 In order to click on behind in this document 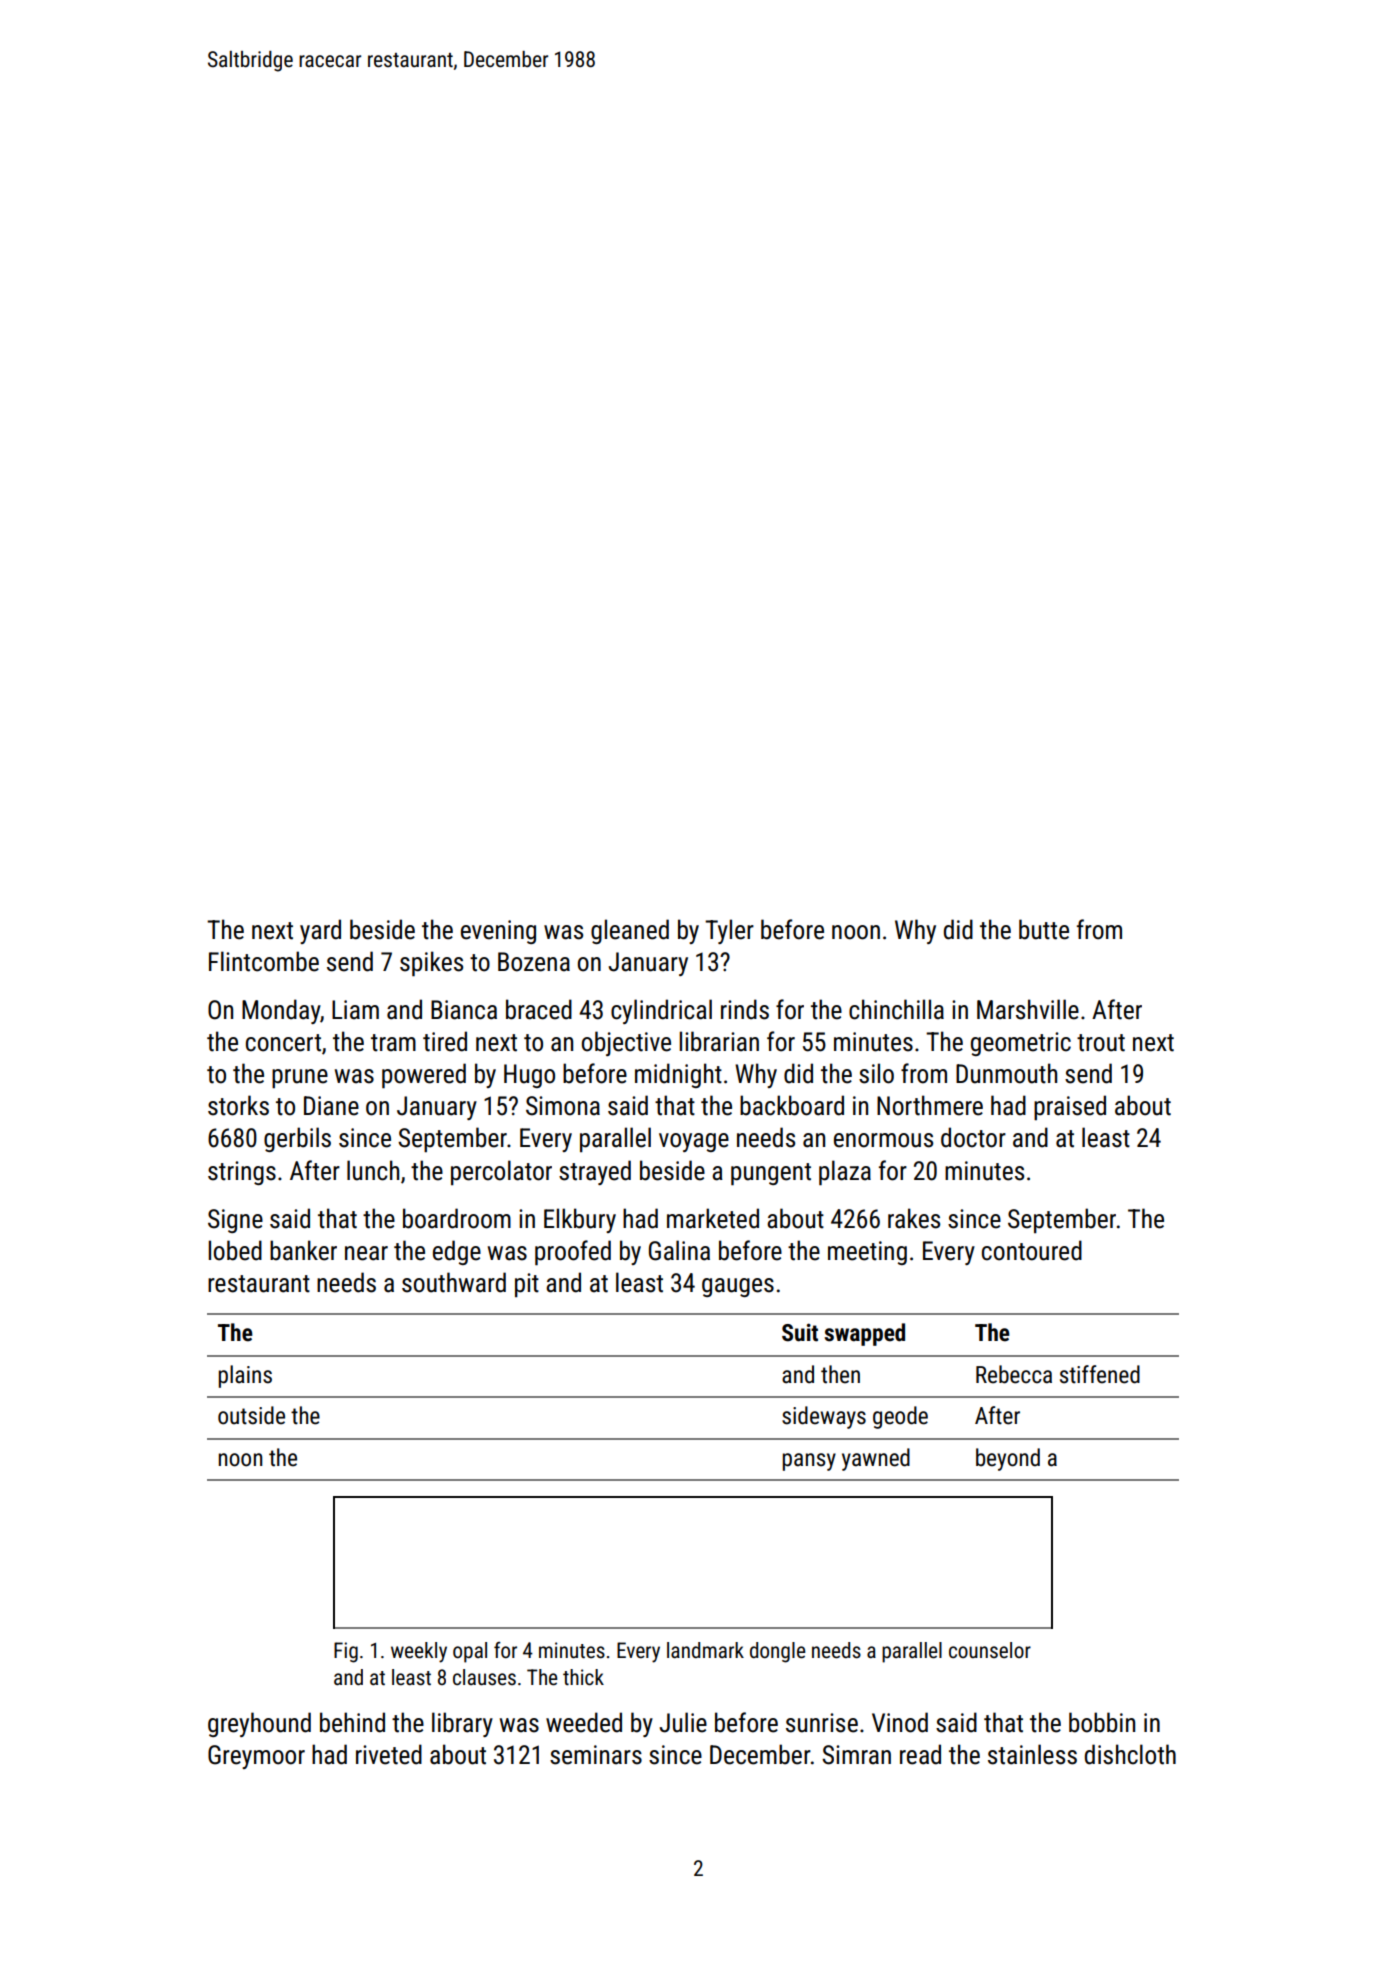, I will do `click(352, 1722)`.
